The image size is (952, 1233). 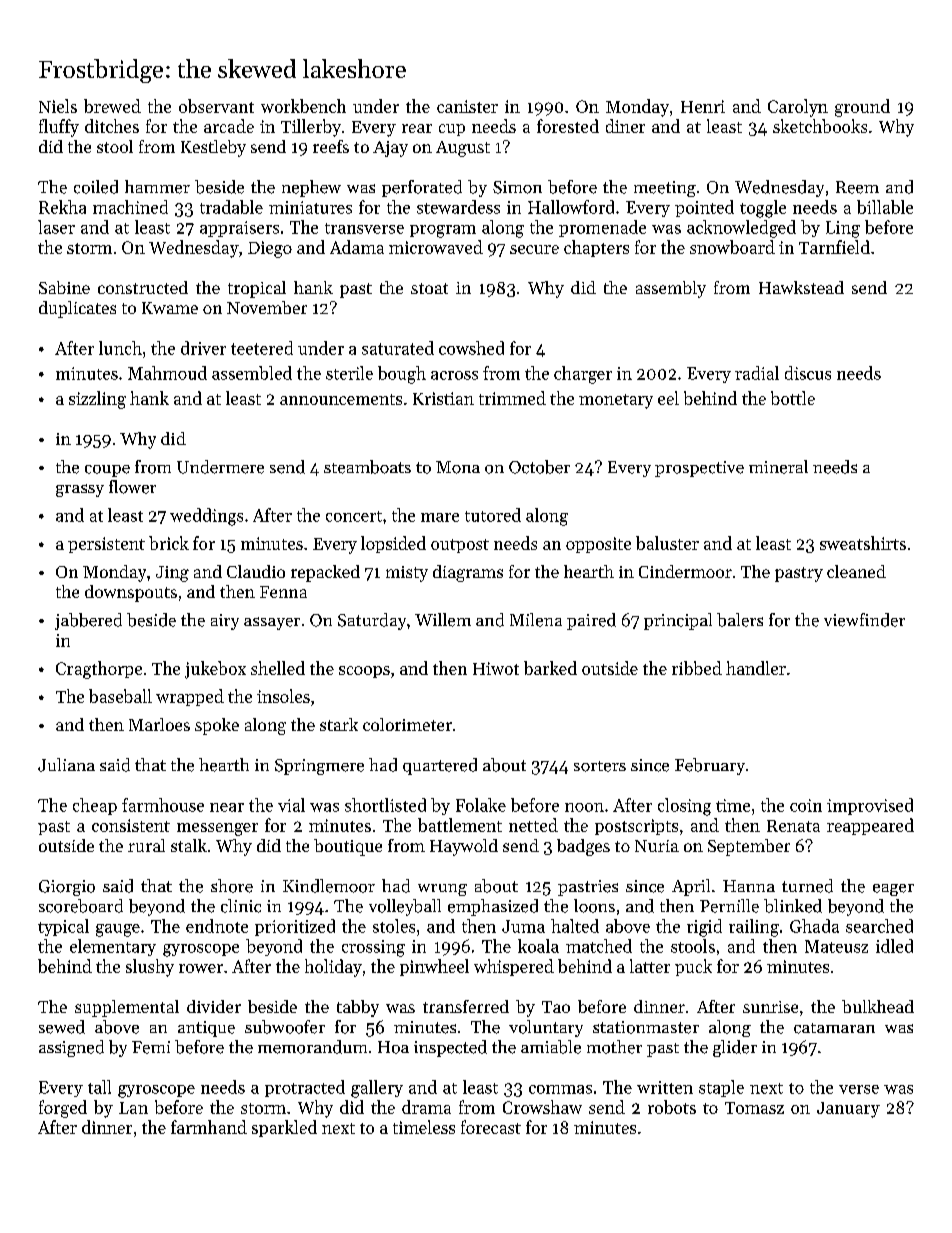 I want to click on canister, so click(x=467, y=106).
